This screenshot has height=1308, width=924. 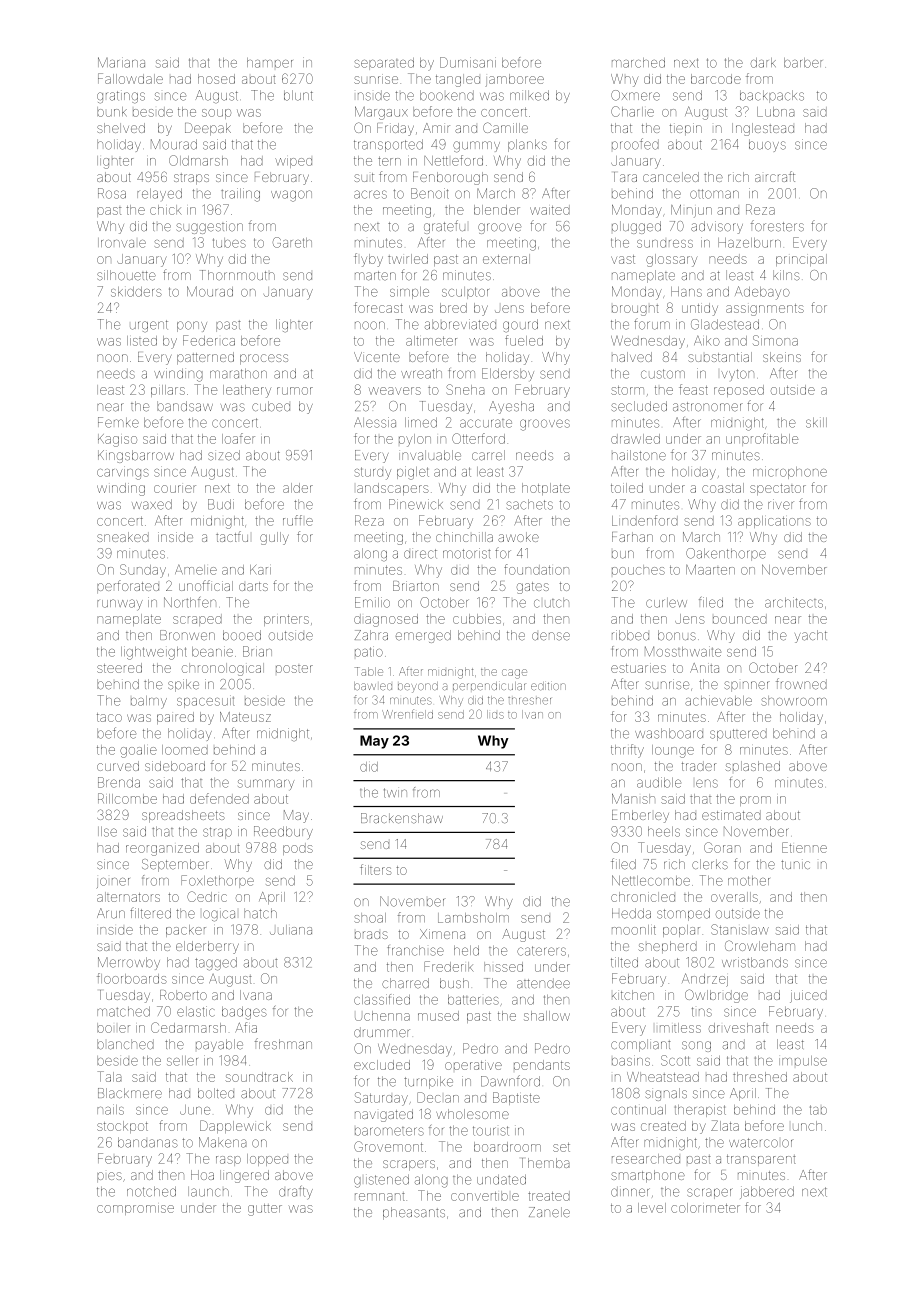 What do you see at coordinates (473, 1065) in the screenshot?
I see `operative` at bounding box center [473, 1065].
